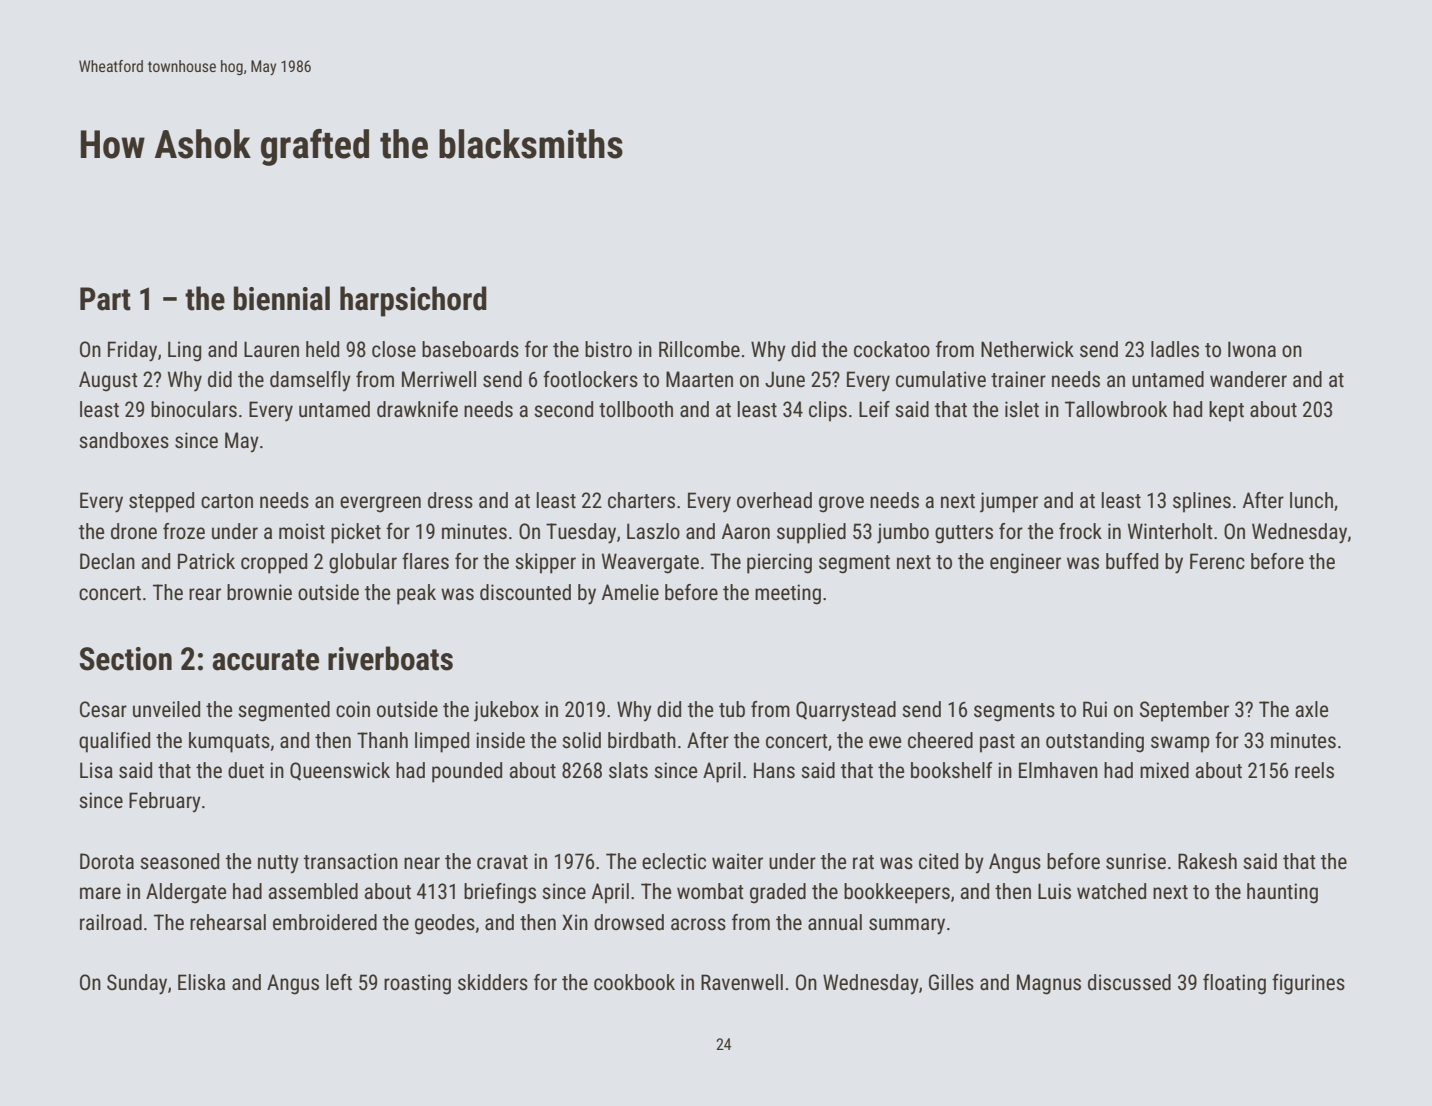 This image has width=1432, height=1106. What do you see at coordinates (1095, 709) in the image?
I see `Rui` at bounding box center [1095, 709].
